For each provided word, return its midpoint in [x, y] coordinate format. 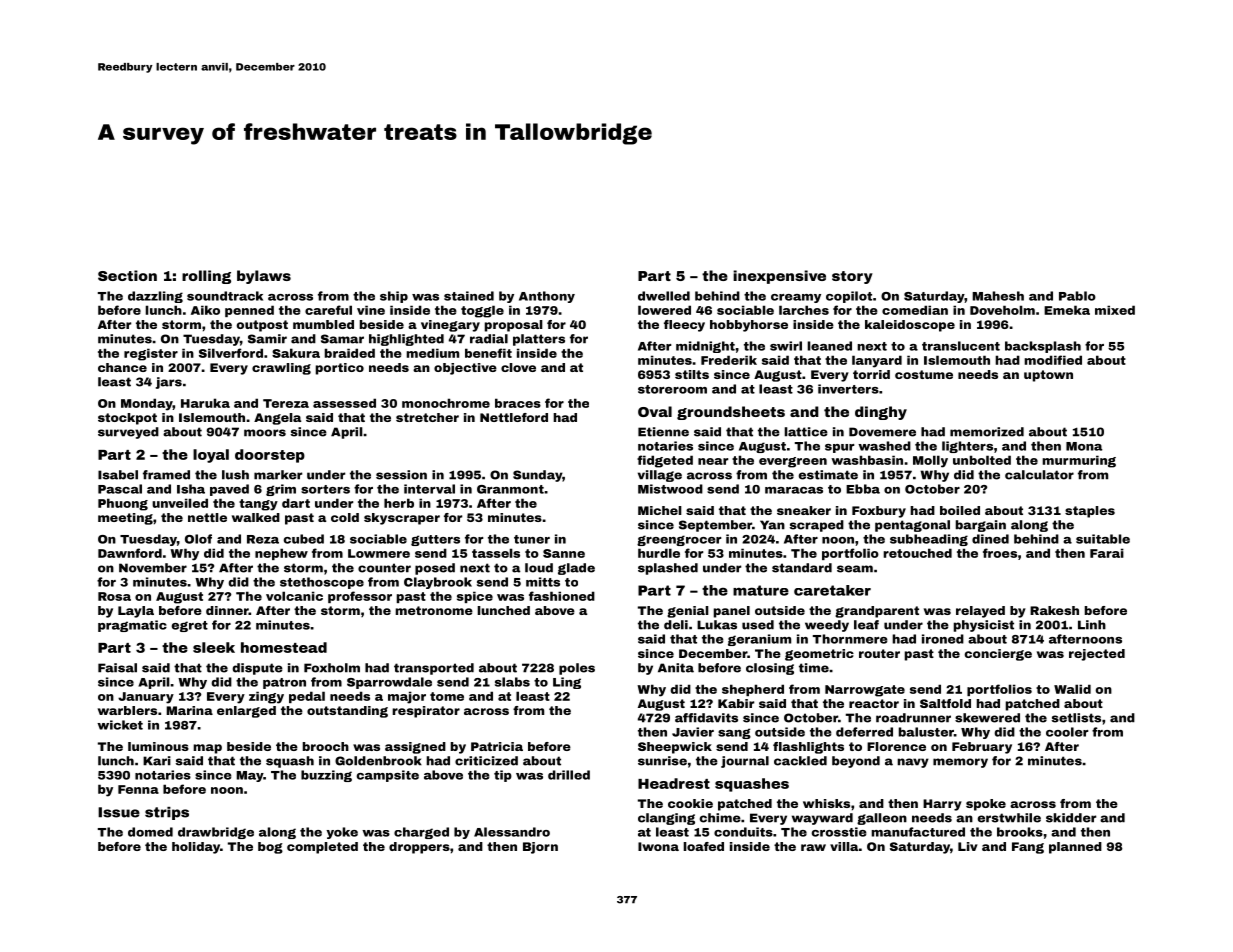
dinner [227, 610]
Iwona [658, 846]
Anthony [547, 297]
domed [150, 832]
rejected [1097, 655]
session [401, 475]
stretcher [427, 417]
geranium [759, 640]
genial [688, 612]
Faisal [117, 668]
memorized [987, 432]
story [852, 277]
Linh [1092, 625]
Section [127, 275]
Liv [968, 846]
